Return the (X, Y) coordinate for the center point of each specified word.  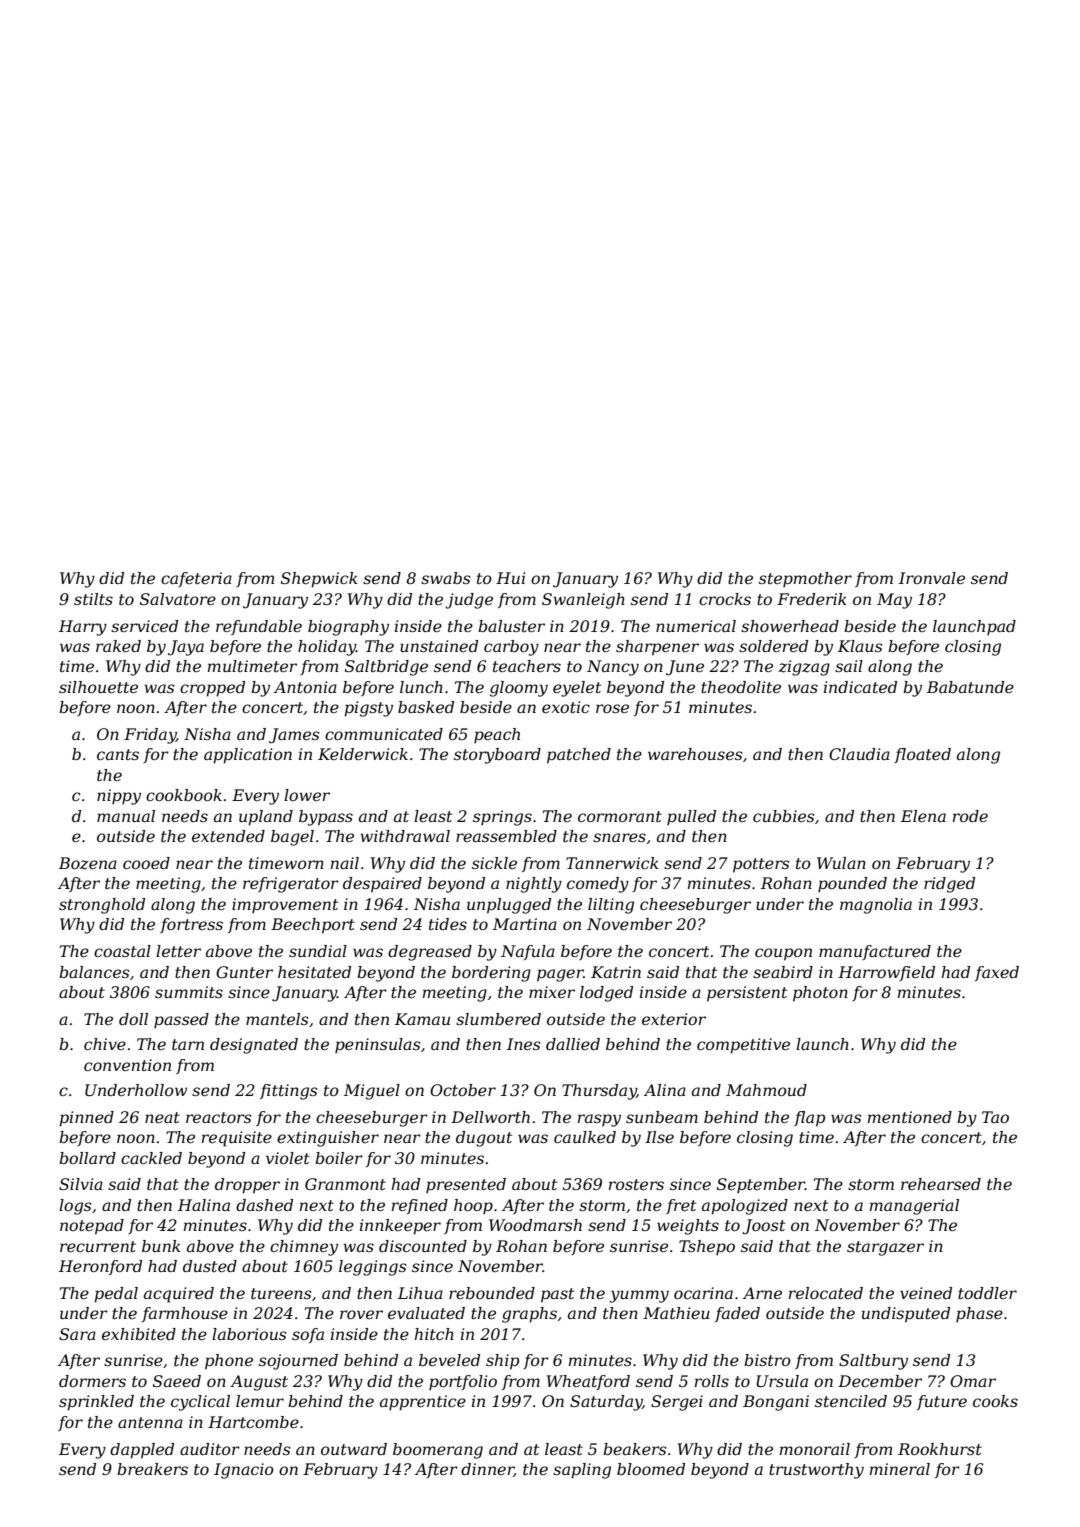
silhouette (98, 687)
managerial (914, 1207)
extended (228, 836)
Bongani (776, 1403)
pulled (691, 818)
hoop (473, 1207)
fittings (289, 1092)
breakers (152, 1469)
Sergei (677, 1403)
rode (970, 816)
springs (502, 818)
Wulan (841, 863)
